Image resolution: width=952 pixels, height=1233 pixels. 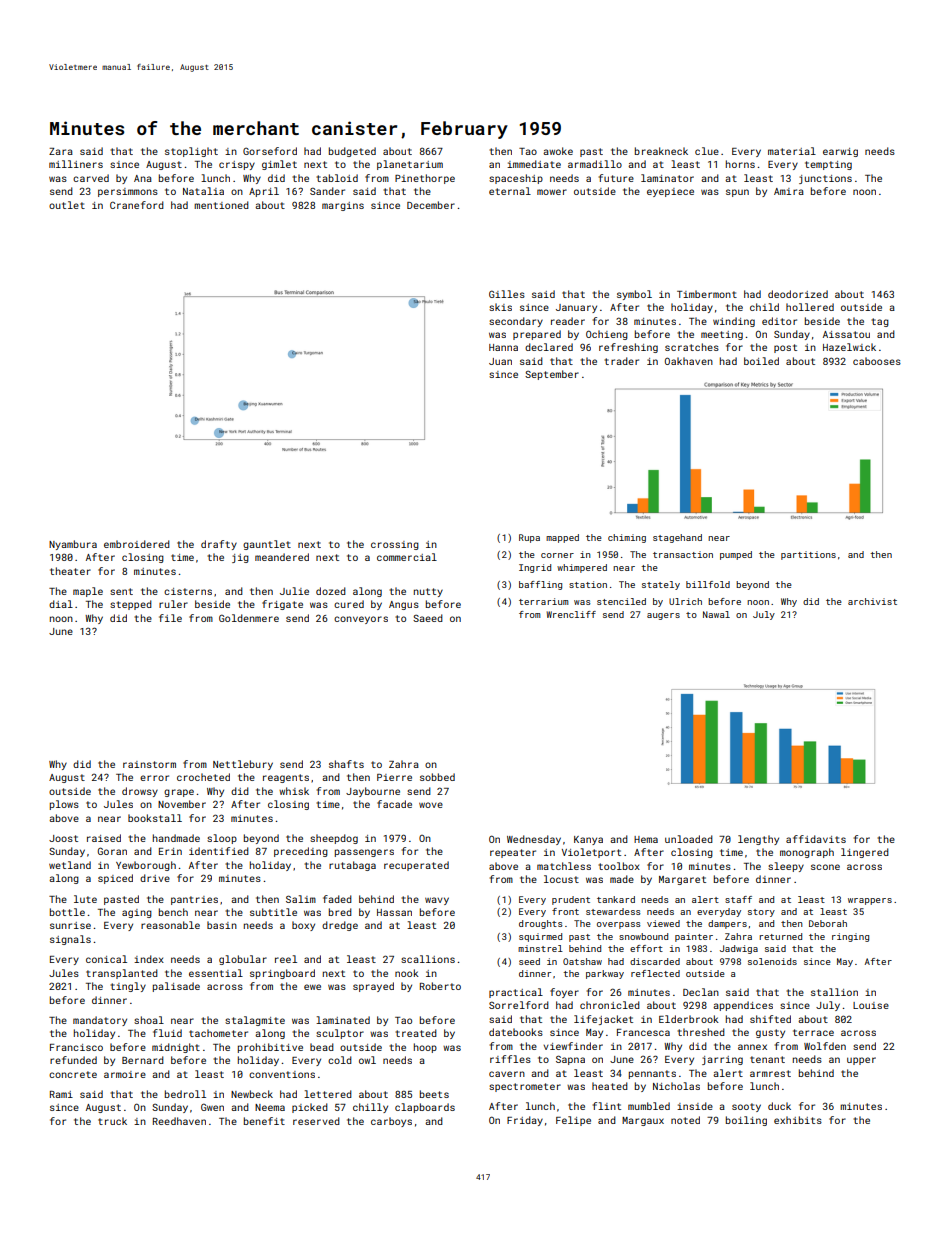 What do you see at coordinates (73, 545) in the image?
I see `Nyambura` at bounding box center [73, 545].
